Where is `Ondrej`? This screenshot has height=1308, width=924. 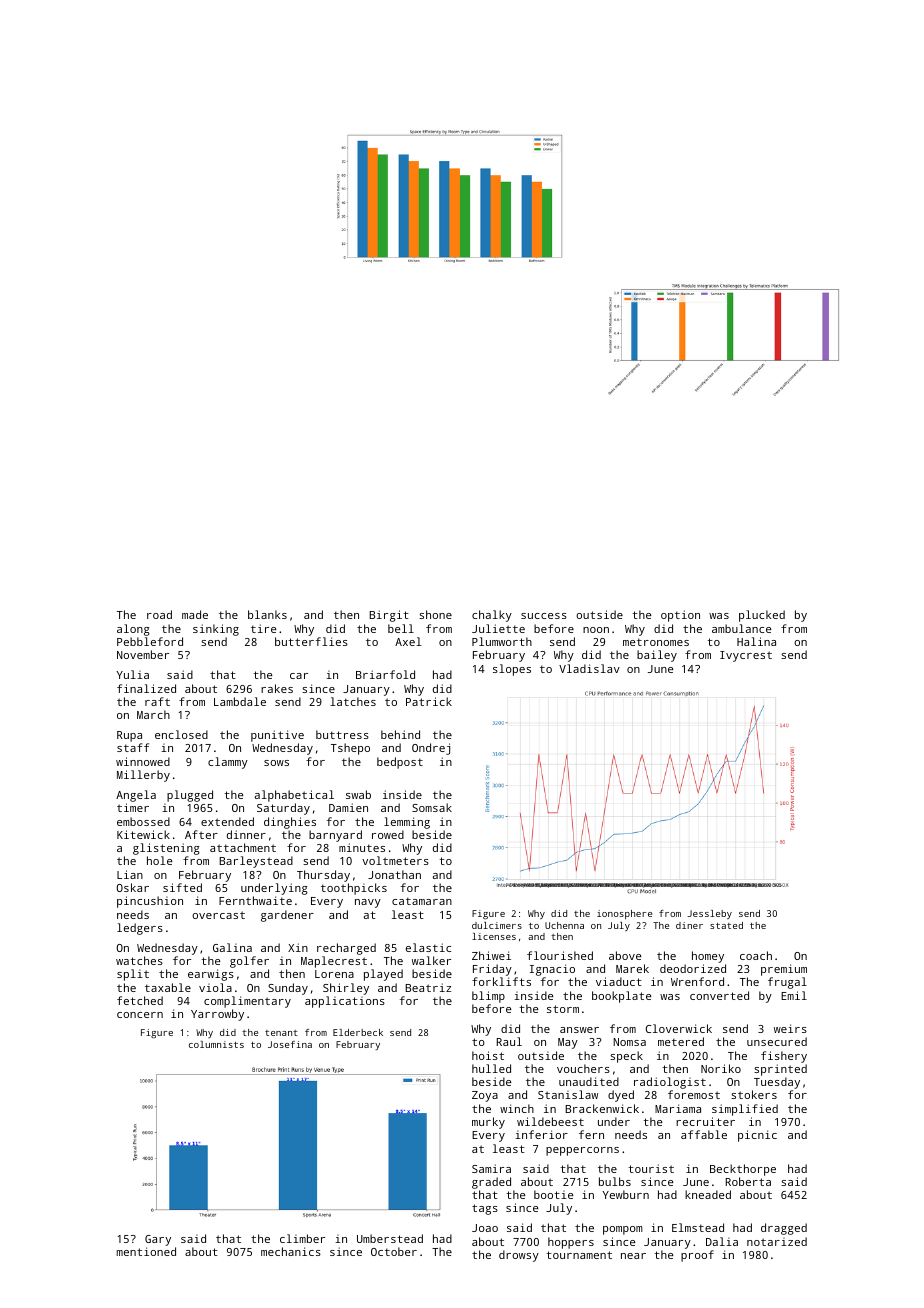
Ondrej is located at coordinates (431, 749).
